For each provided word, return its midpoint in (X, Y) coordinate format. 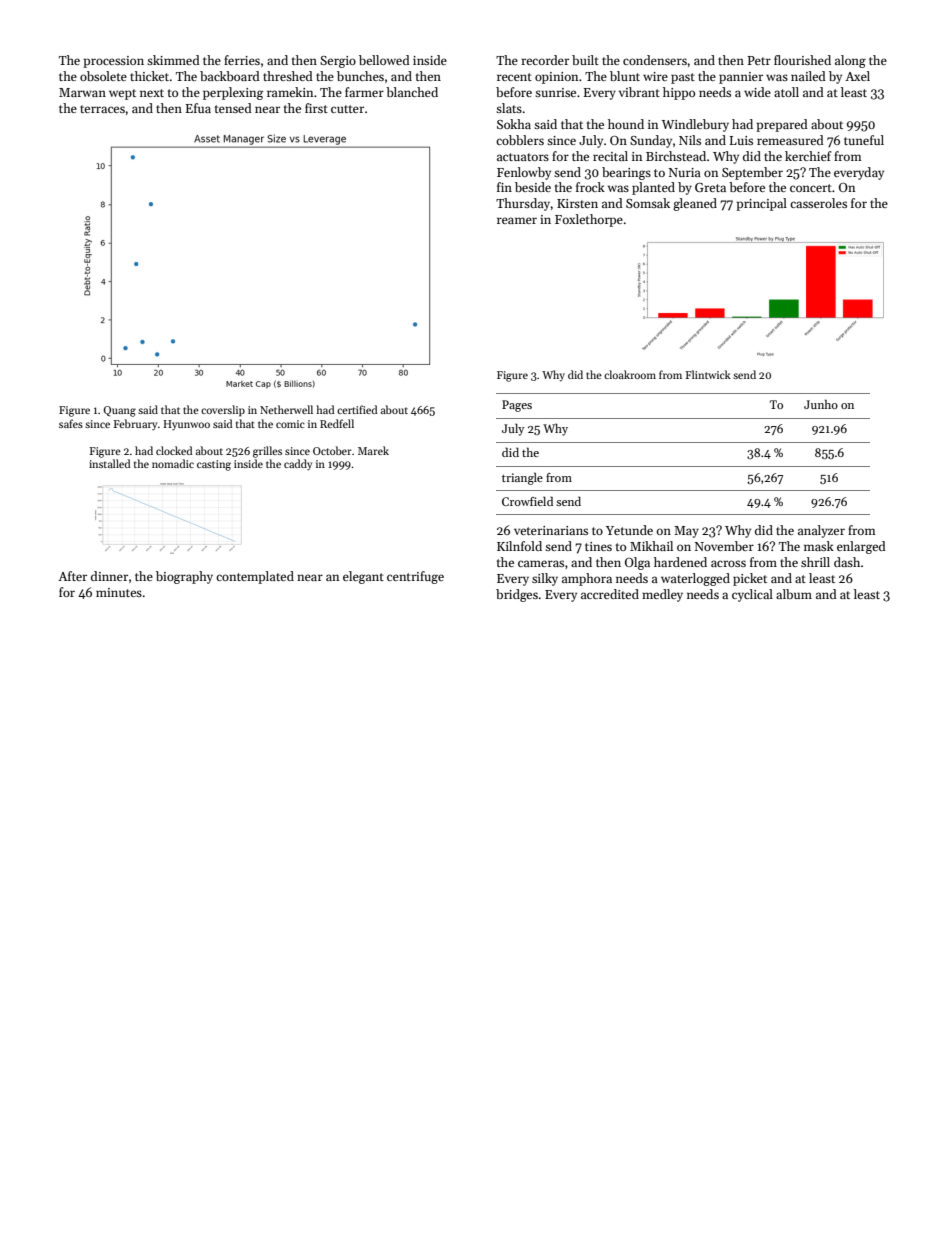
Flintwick (708, 374)
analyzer (821, 531)
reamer (517, 220)
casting (214, 465)
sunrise (555, 92)
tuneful (864, 140)
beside (533, 187)
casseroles (818, 203)
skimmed (173, 60)
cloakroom (630, 374)
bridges (517, 595)
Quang (120, 411)
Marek (373, 450)
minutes (119, 592)
